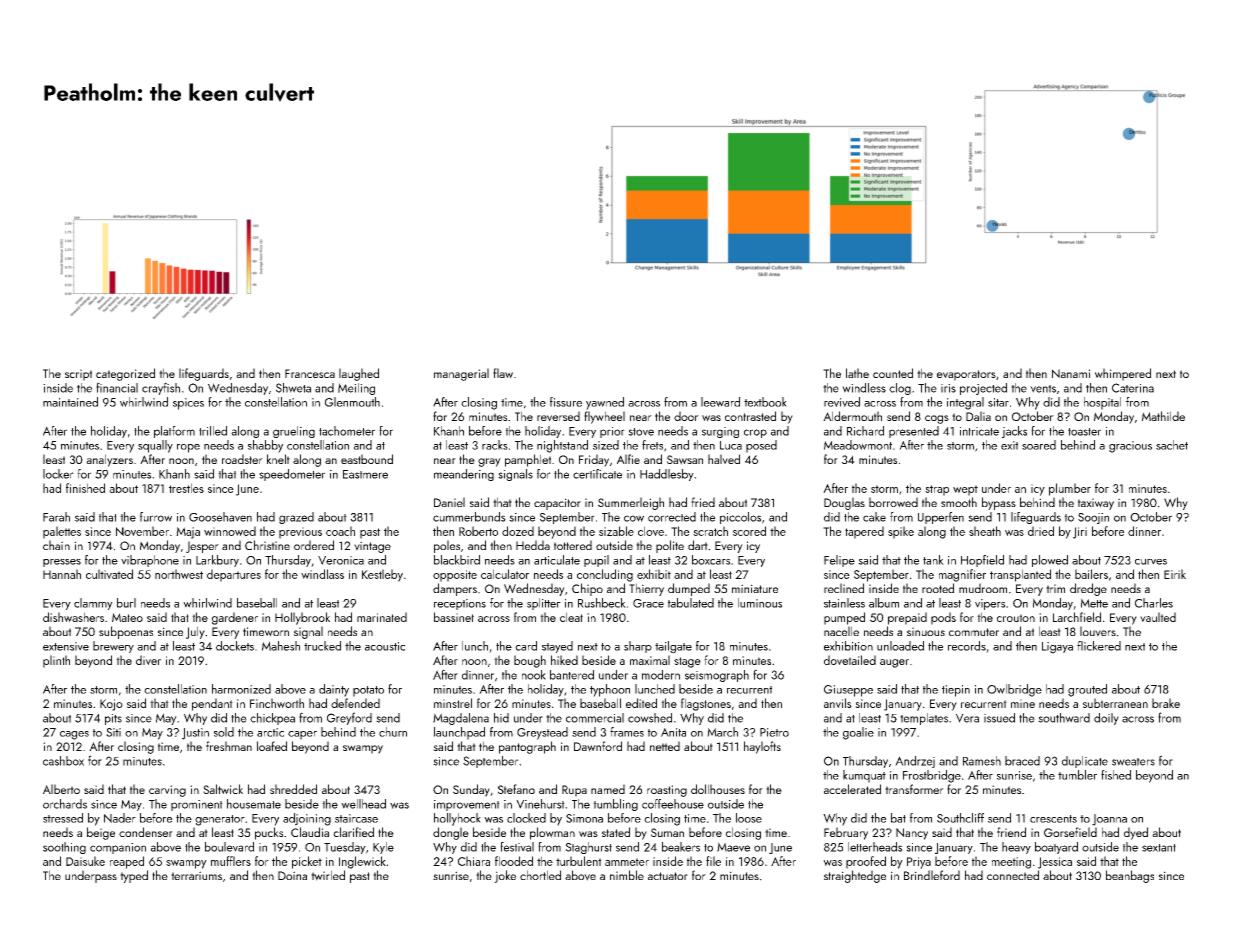 The height and width of the image is (952, 1233). I want to click on lathe, so click(857, 373).
